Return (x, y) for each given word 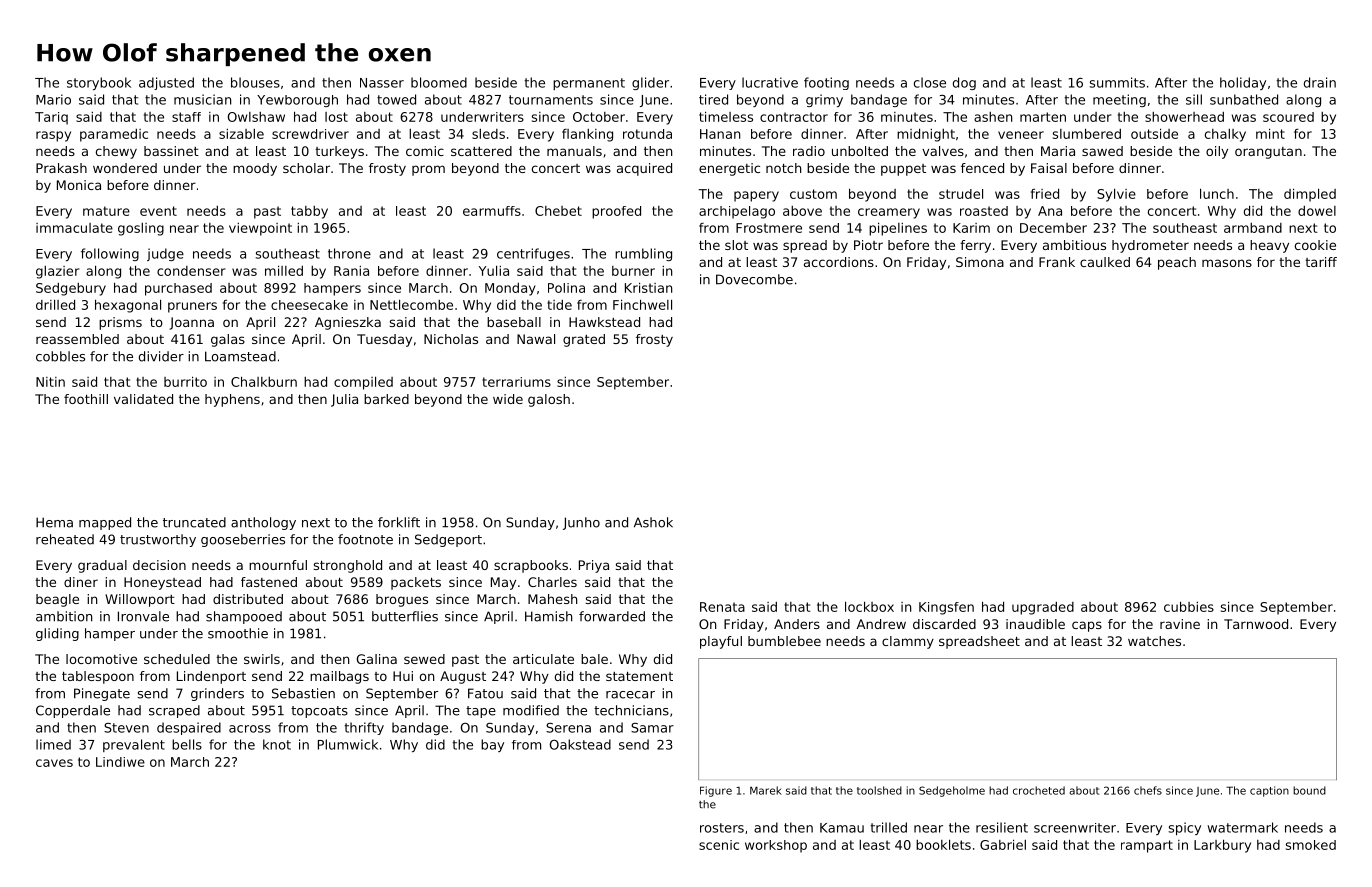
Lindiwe (120, 762)
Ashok (653, 522)
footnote (365, 539)
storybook (99, 83)
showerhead (1184, 117)
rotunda (647, 134)
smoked (1311, 845)
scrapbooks (531, 566)
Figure (716, 791)
